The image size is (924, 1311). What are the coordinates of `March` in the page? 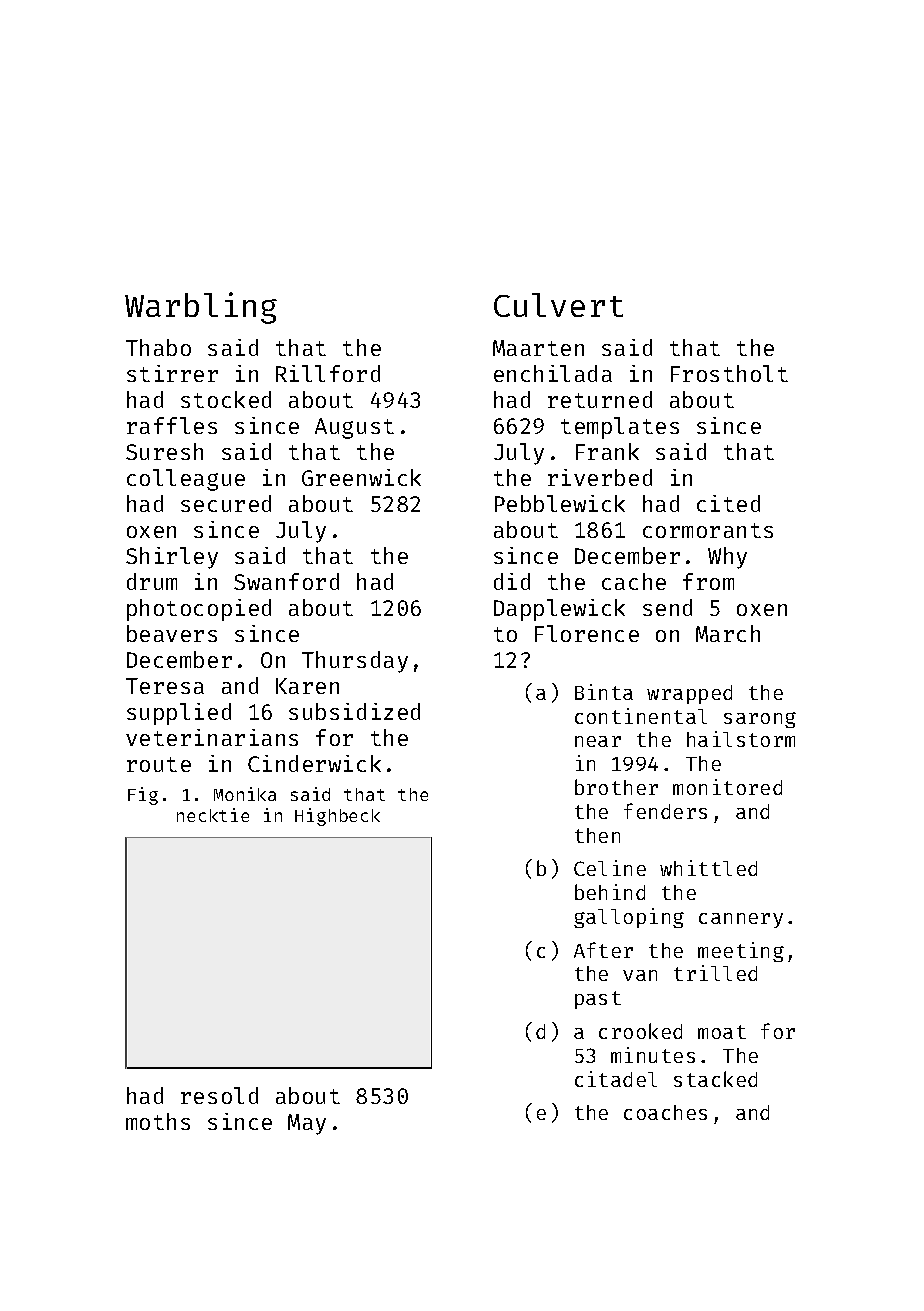 It's located at (728, 633).
